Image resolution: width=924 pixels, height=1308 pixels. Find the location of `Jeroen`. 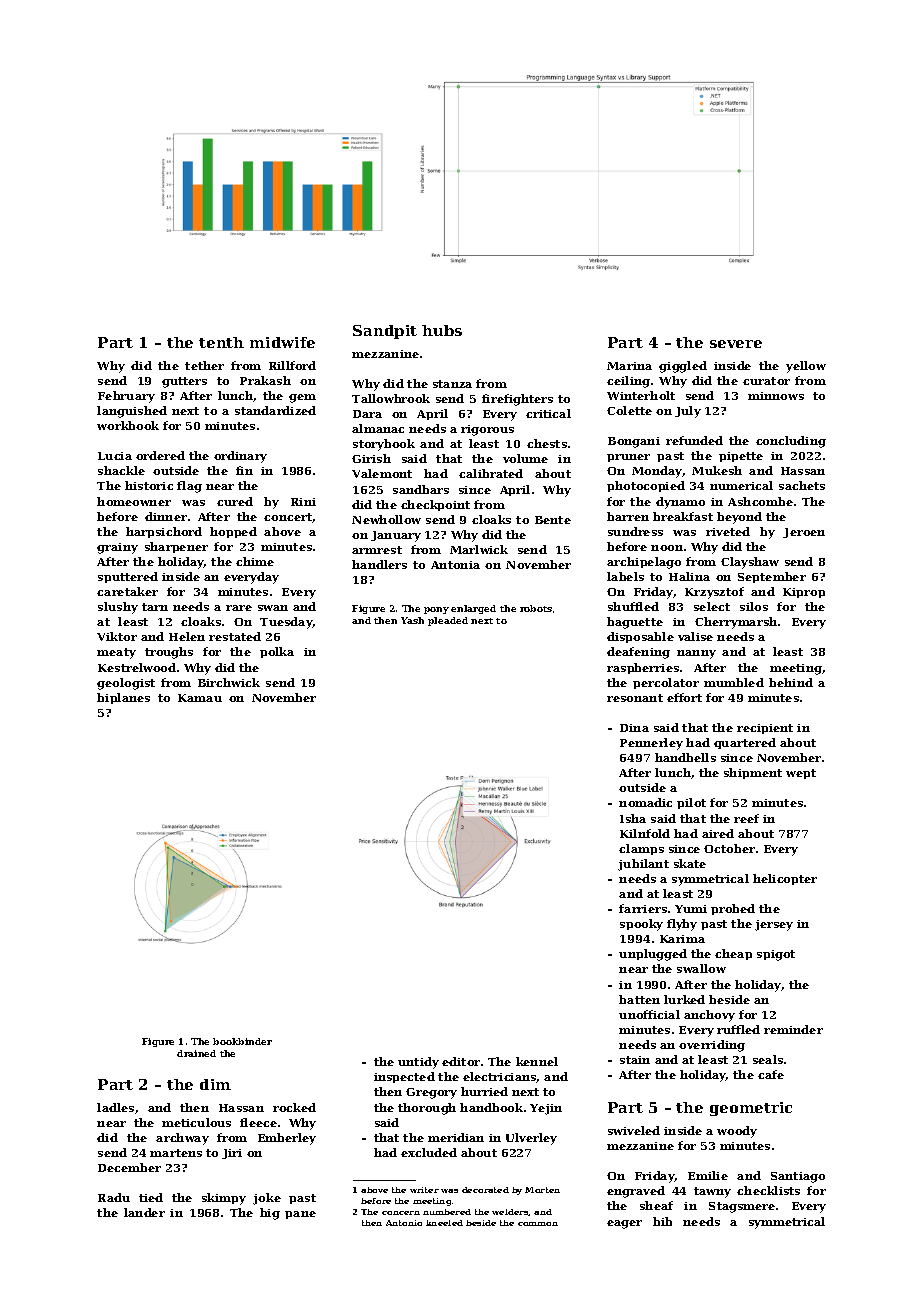

Jeroen is located at coordinates (804, 533).
